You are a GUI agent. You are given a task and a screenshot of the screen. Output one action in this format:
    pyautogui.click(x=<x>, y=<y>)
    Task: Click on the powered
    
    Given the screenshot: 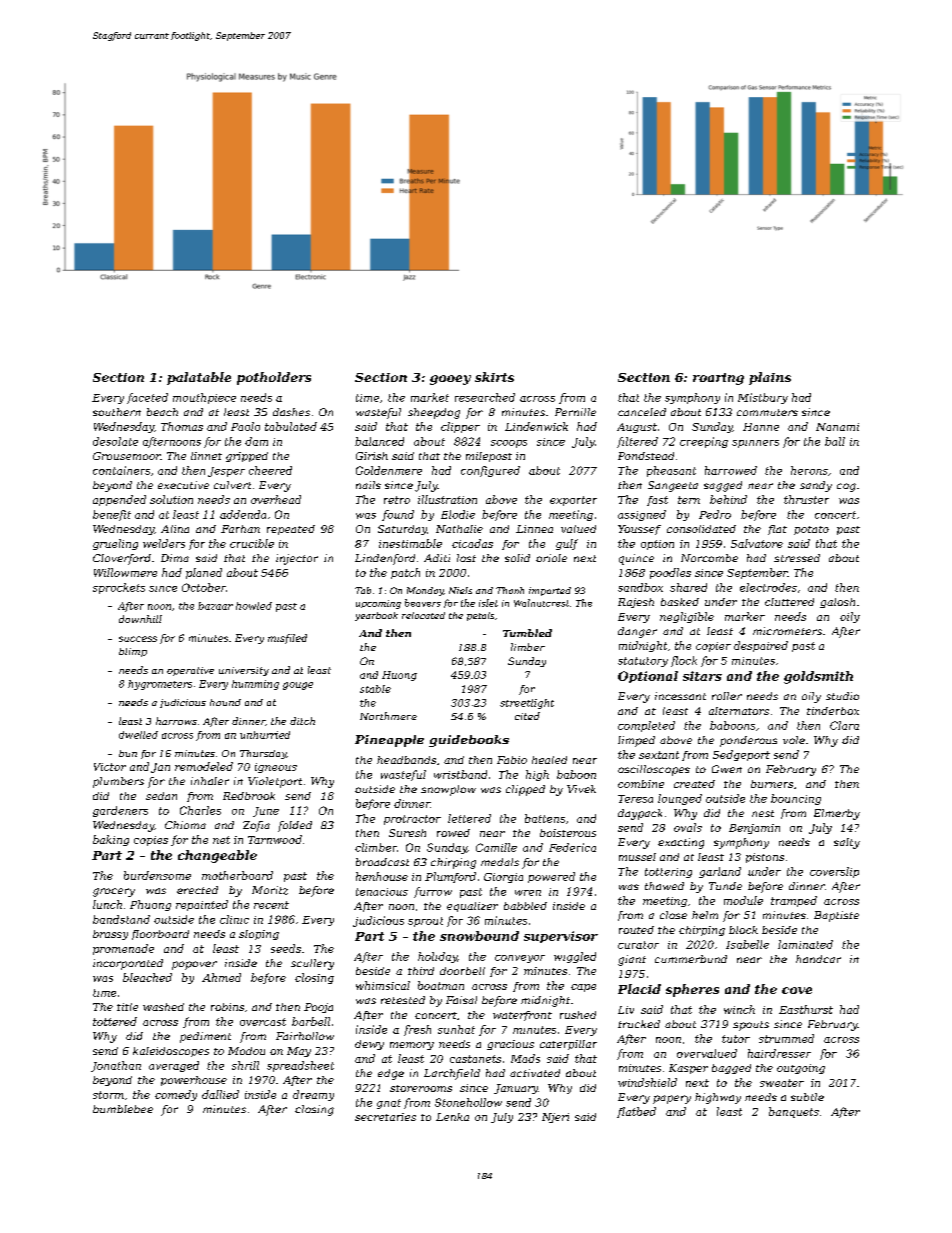 What is the action you would take?
    pyautogui.click(x=551, y=877)
